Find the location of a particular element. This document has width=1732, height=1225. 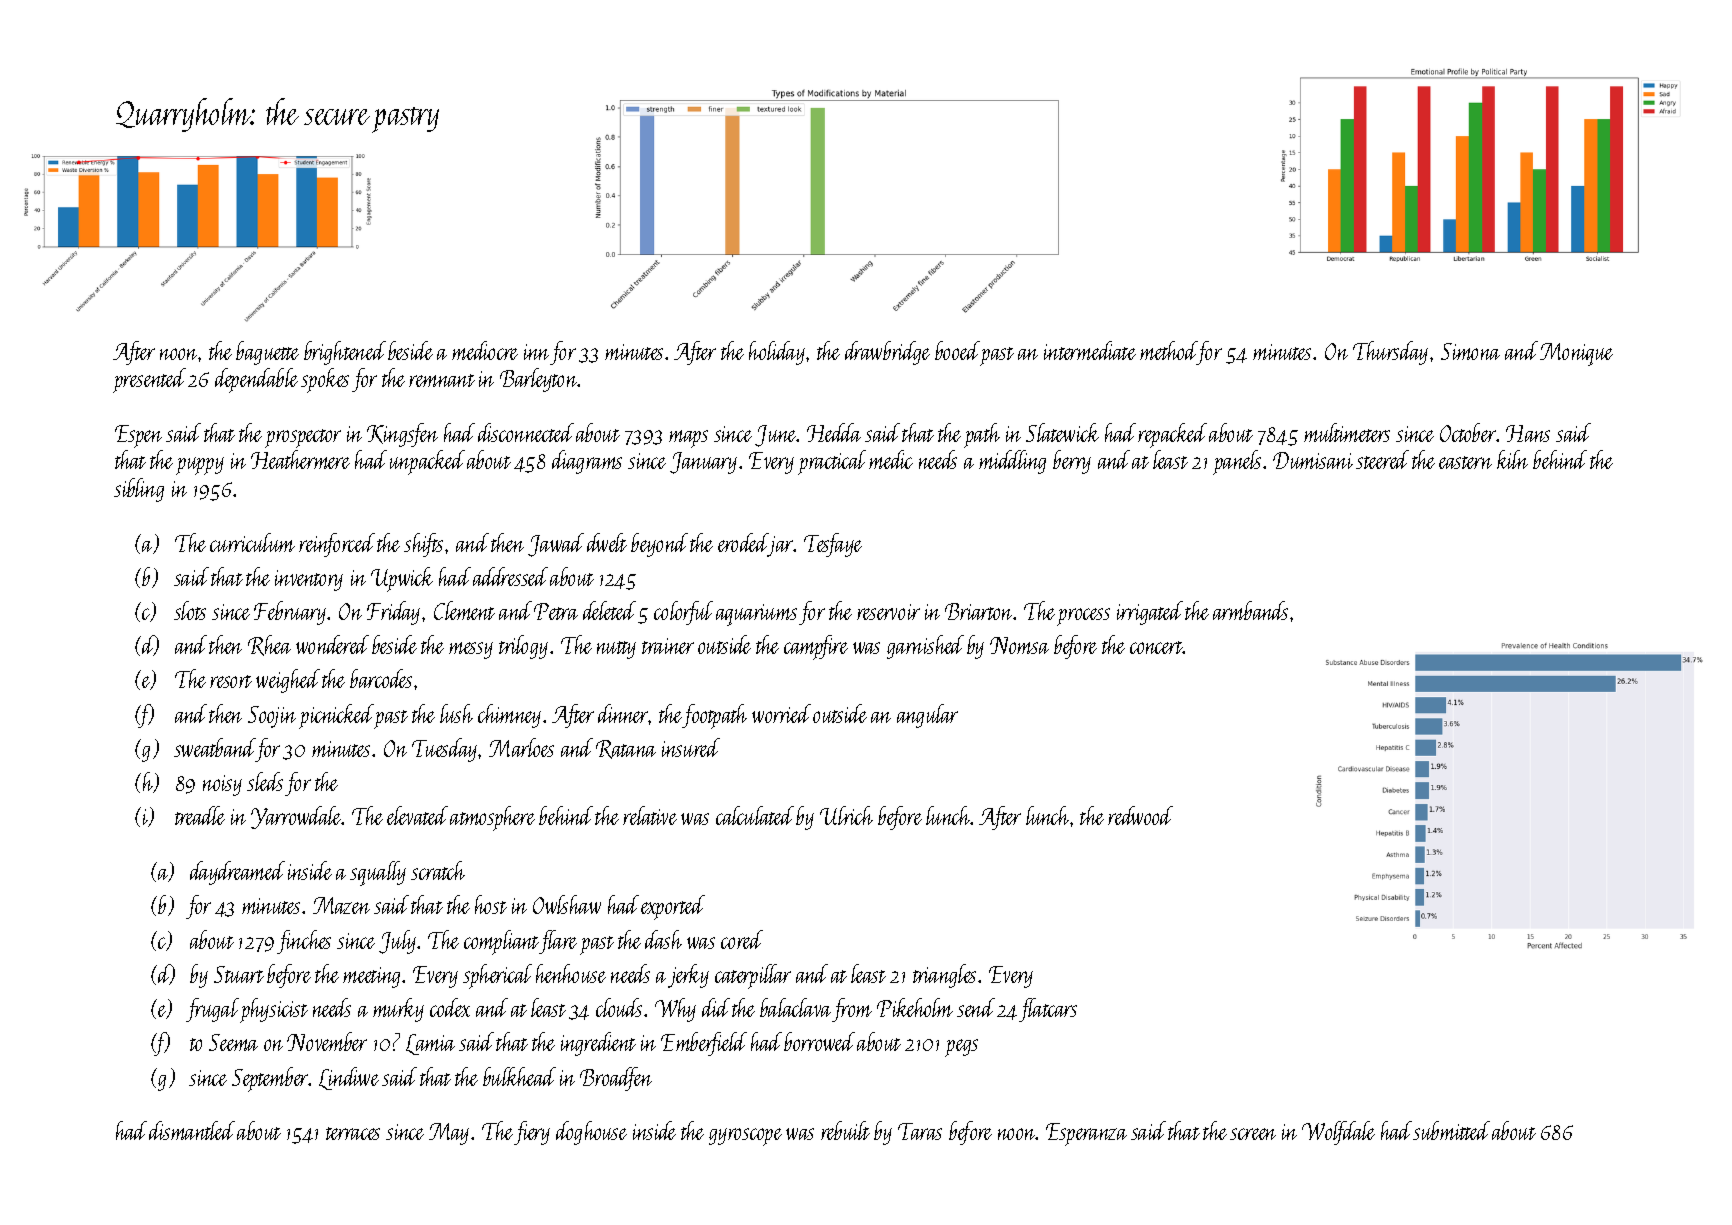

calculated is located at coordinates (755, 815).
